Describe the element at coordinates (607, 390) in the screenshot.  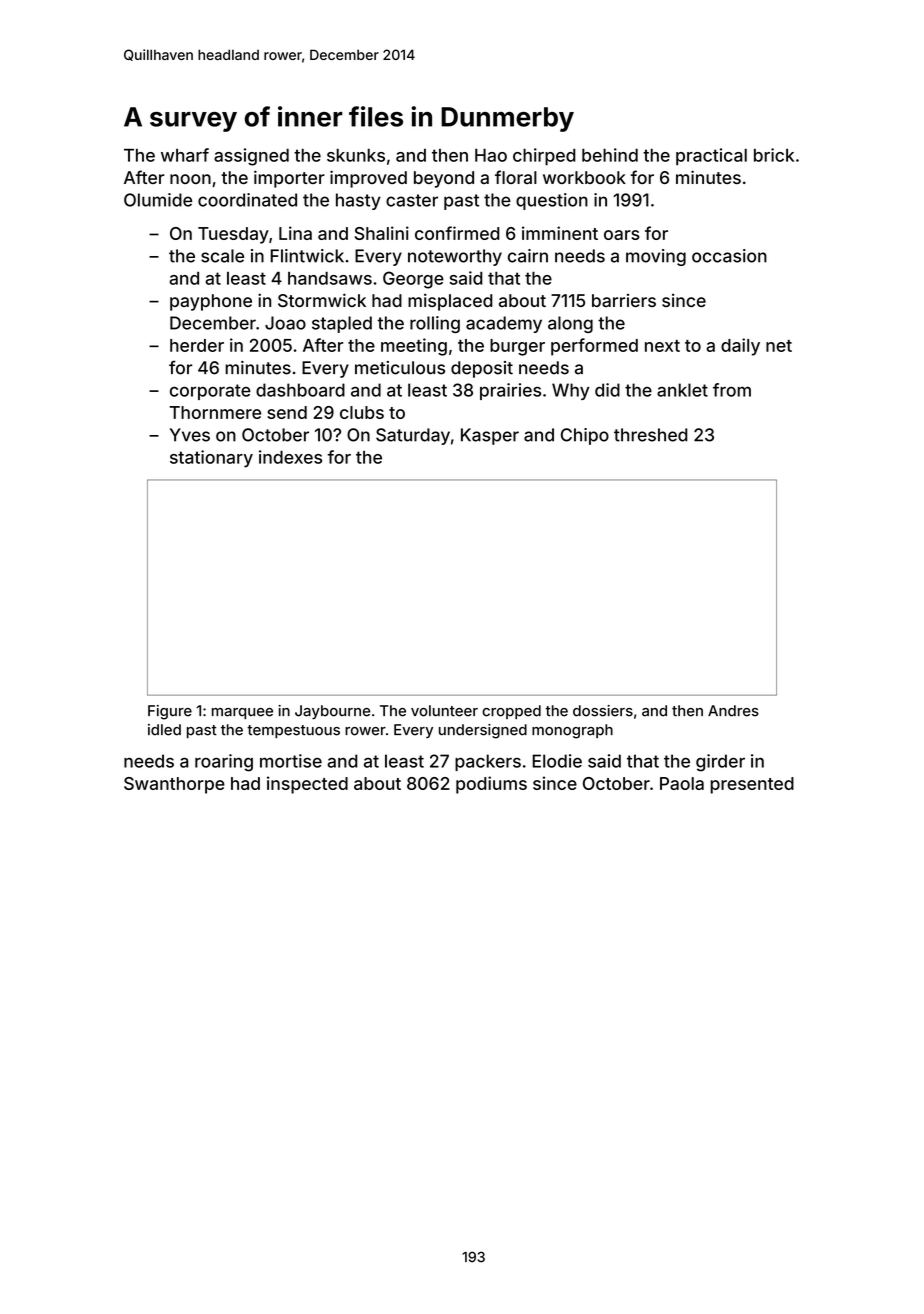
I see `did` at that location.
